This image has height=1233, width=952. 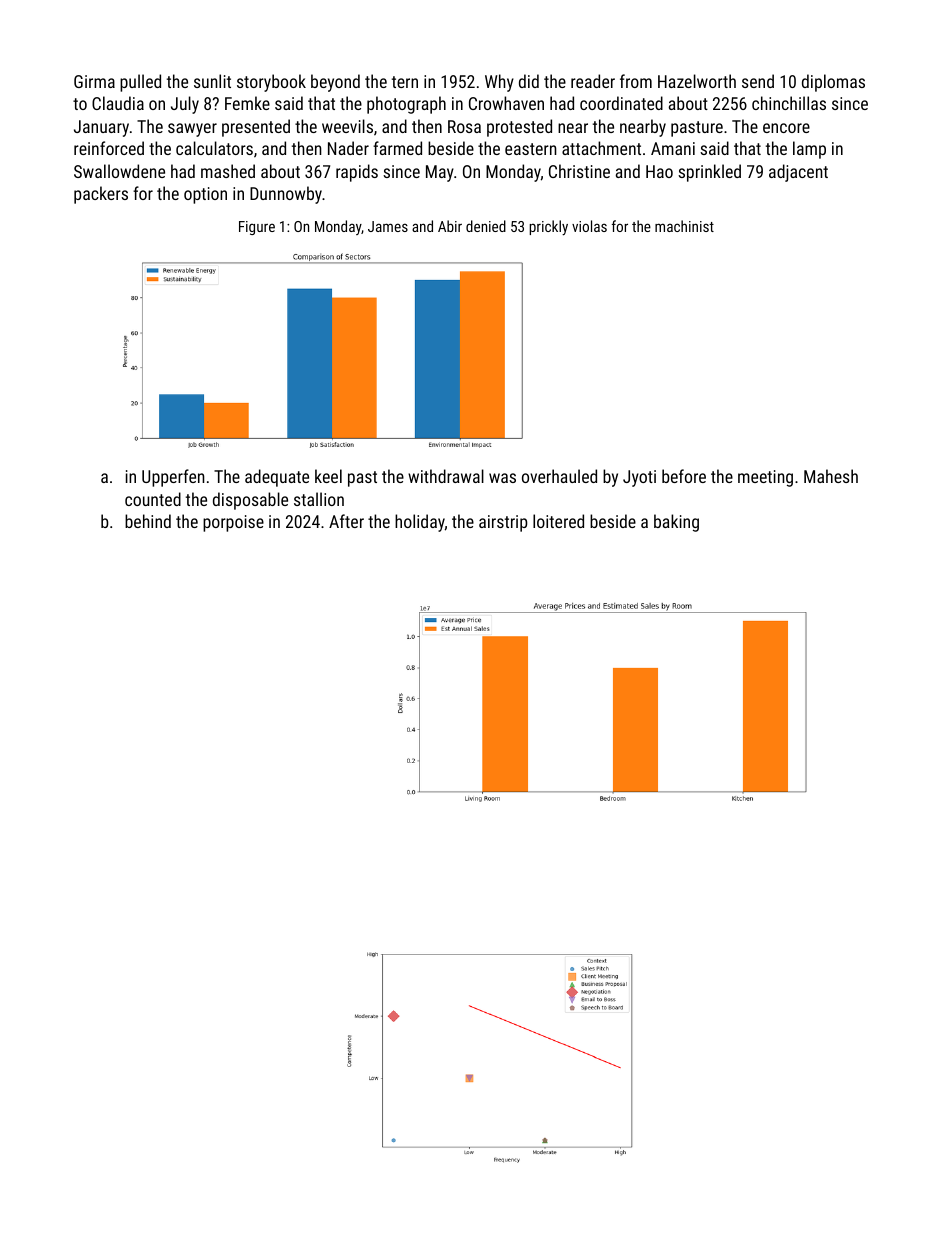 I want to click on Figure, so click(x=257, y=228).
